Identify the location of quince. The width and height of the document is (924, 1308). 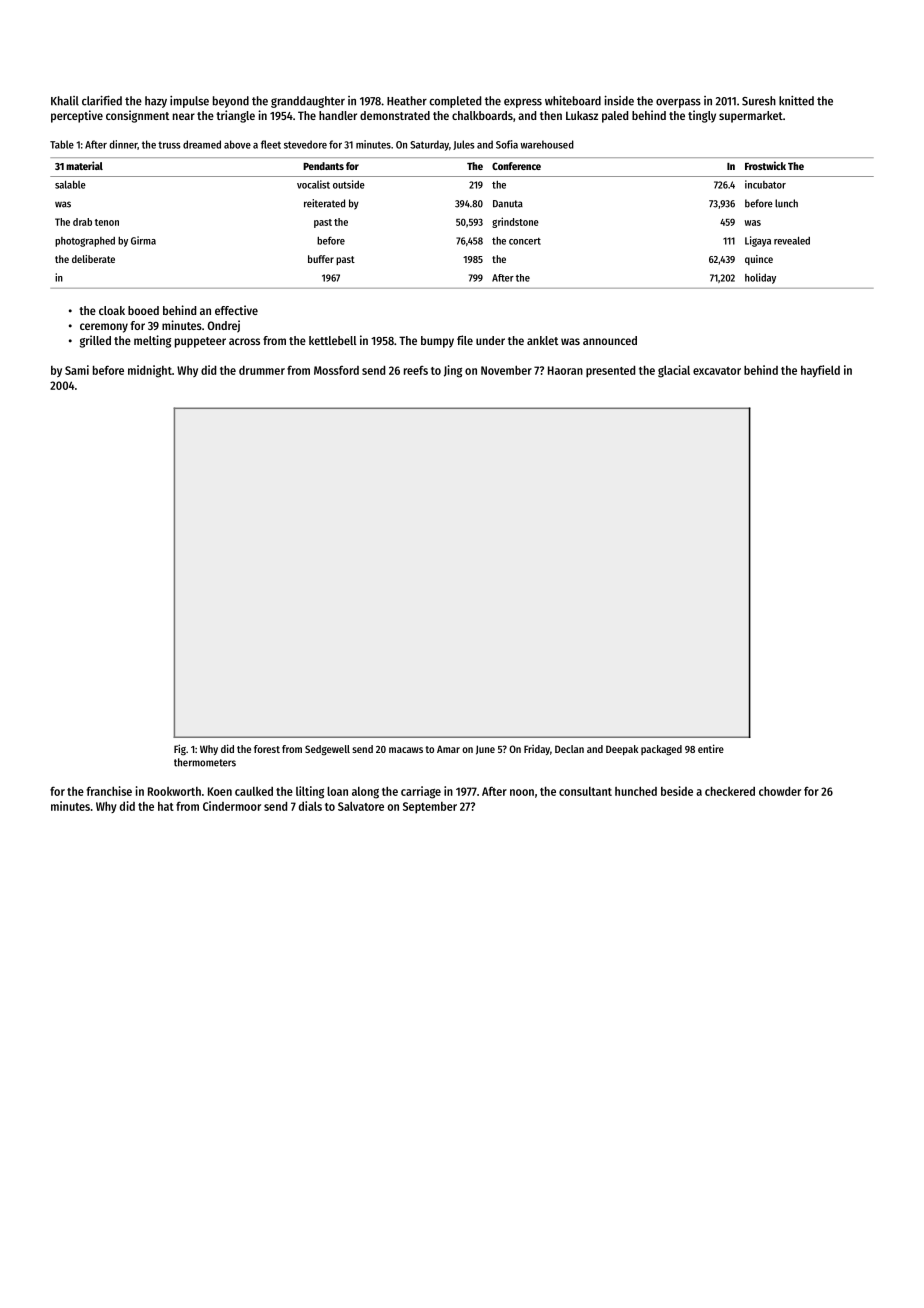
(759, 260).
